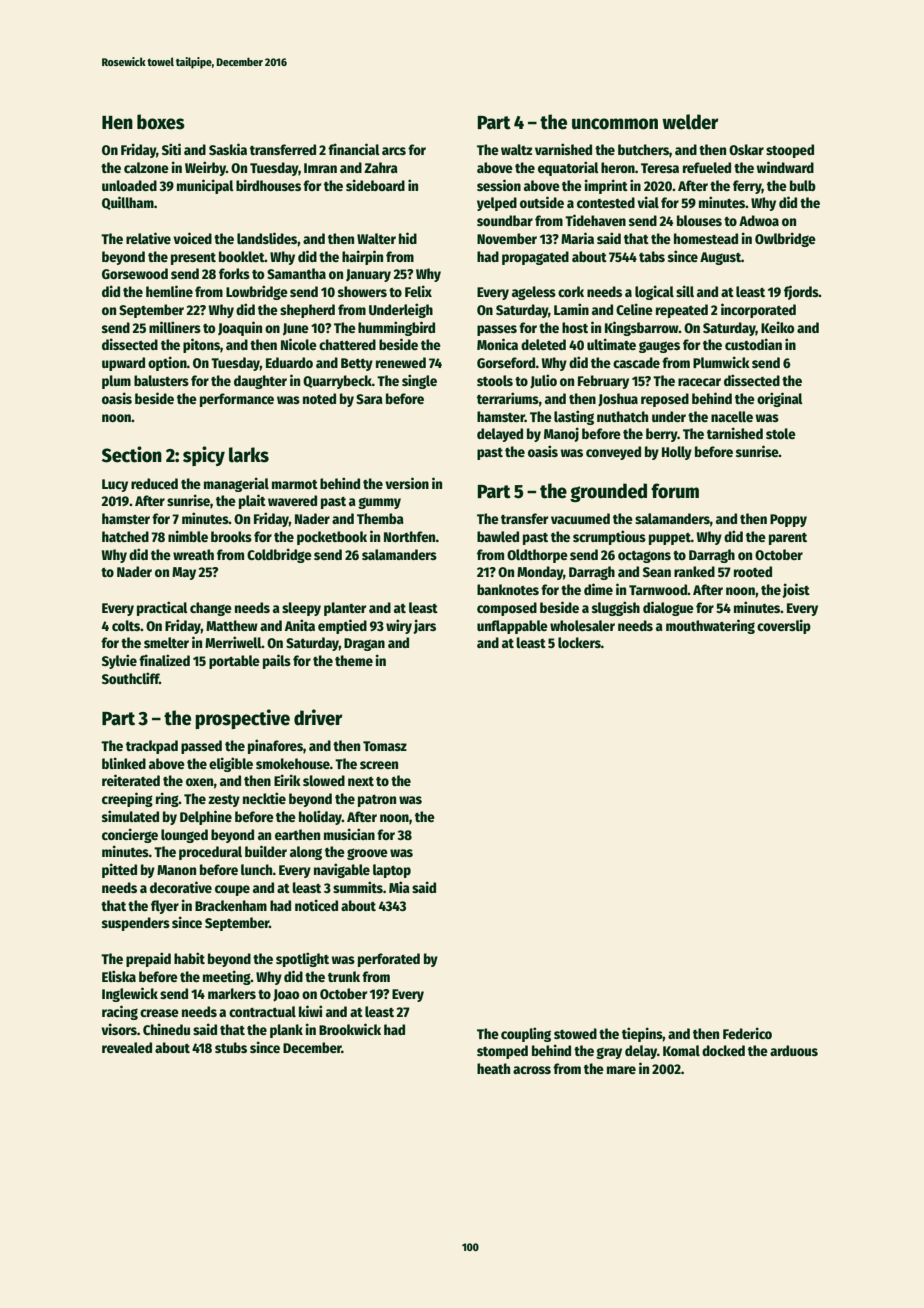 The image size is (924, 1308). I want to click on Holly, so click(677, 453).
